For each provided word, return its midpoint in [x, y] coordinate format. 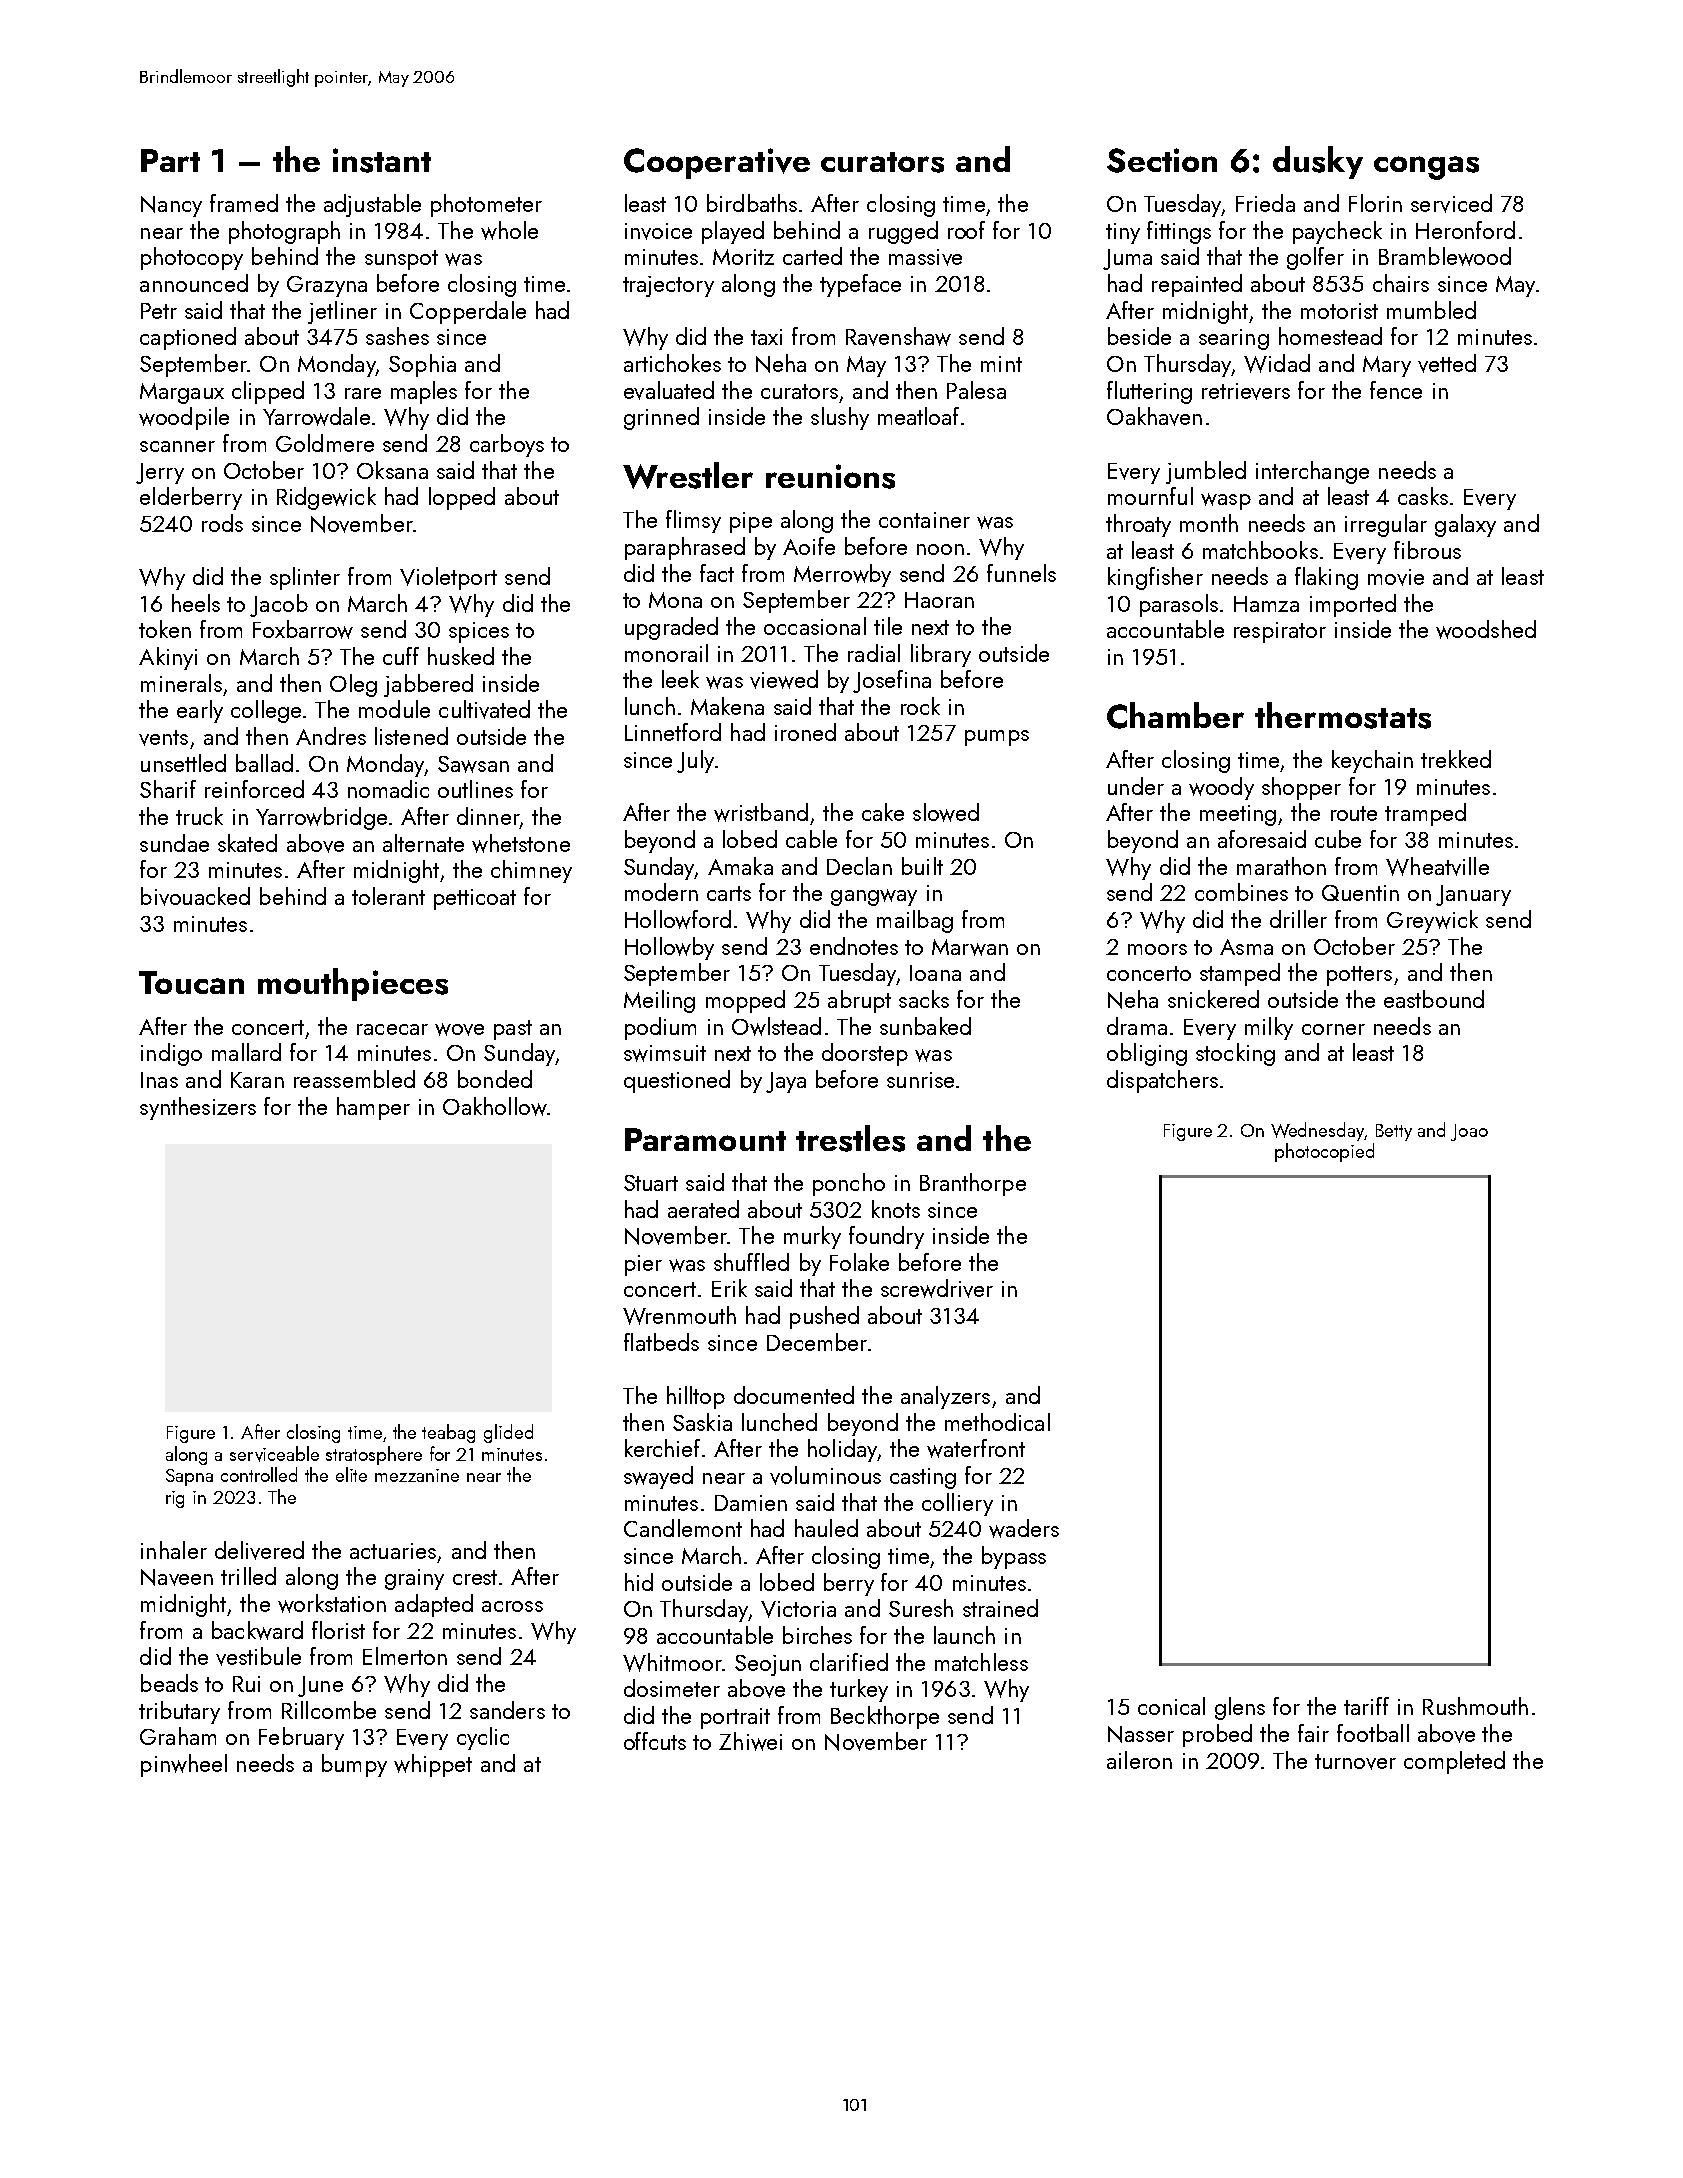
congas [1426, 168]
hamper [373, 1108]
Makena [727, 706]
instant [382, 160]
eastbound [1434, 999]
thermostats [1343, 715]
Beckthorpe [885, 1717]
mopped [745, 1001]
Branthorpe [973, 1184]
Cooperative [717, 163]
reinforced [254, 789]
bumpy [354, 1765]
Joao [1469, 1132]
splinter [305, 578]
